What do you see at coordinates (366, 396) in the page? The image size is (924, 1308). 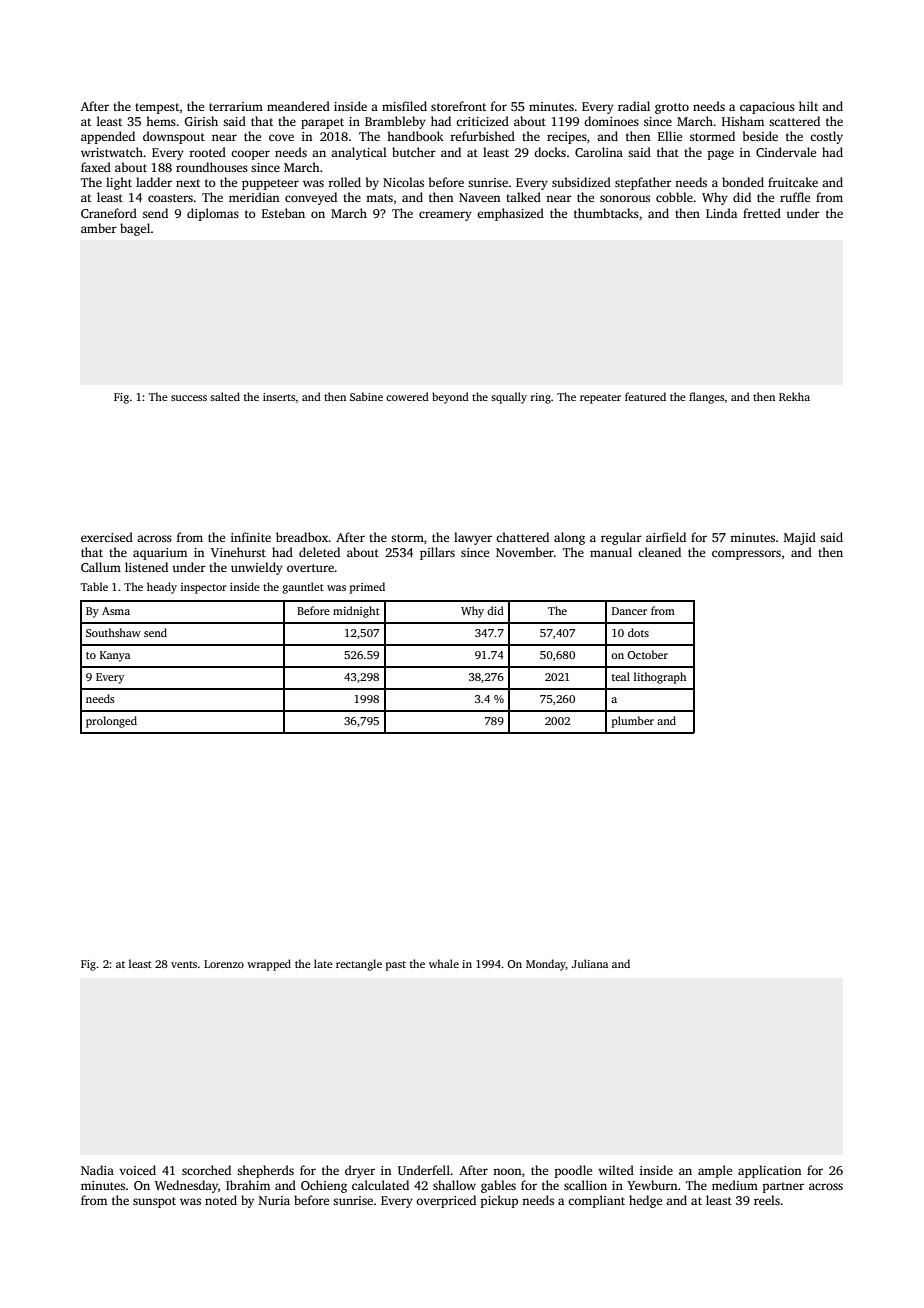 I see `Sabine` at bounding box center [366, 396].
